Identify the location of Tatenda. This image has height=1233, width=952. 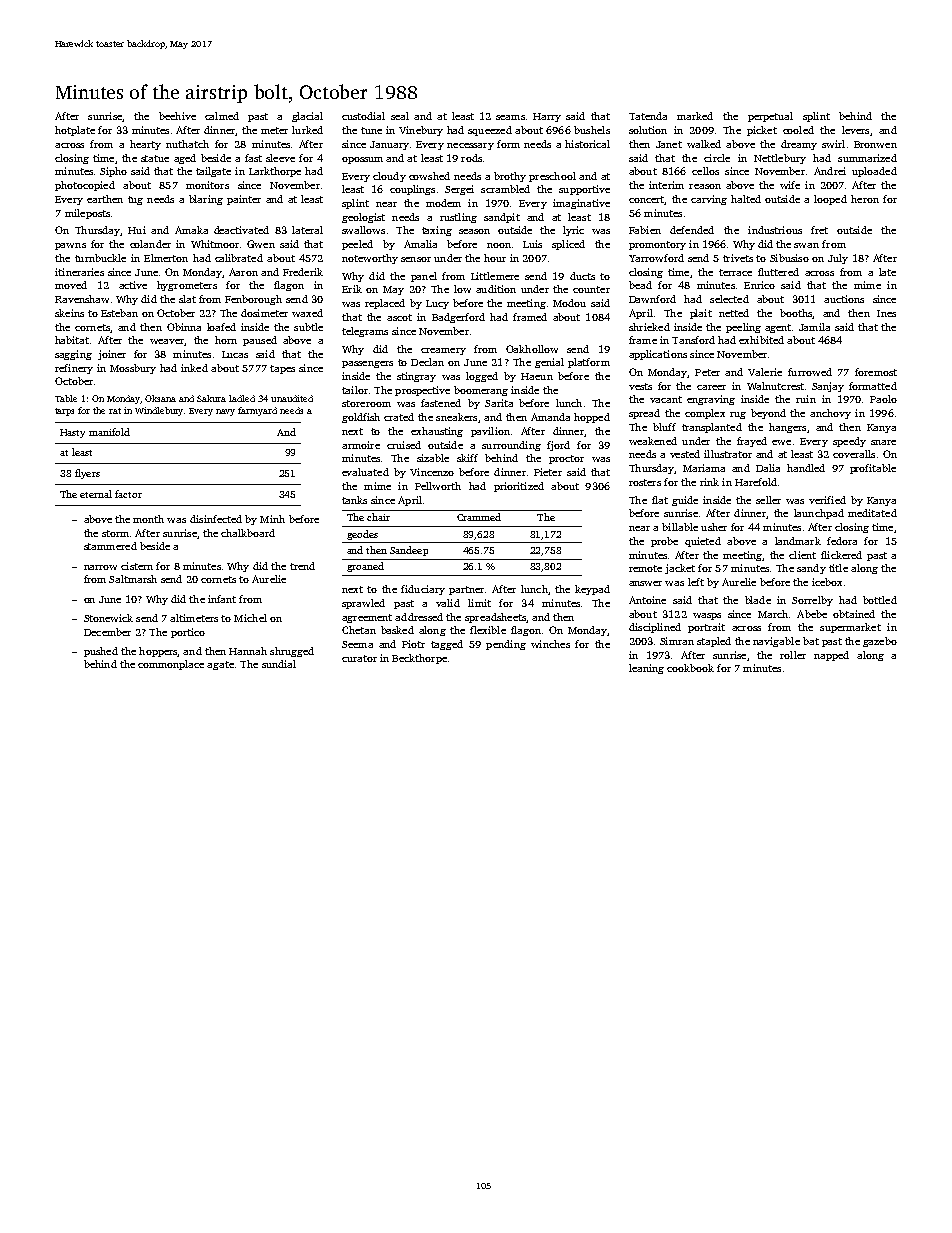
(648, 116).
